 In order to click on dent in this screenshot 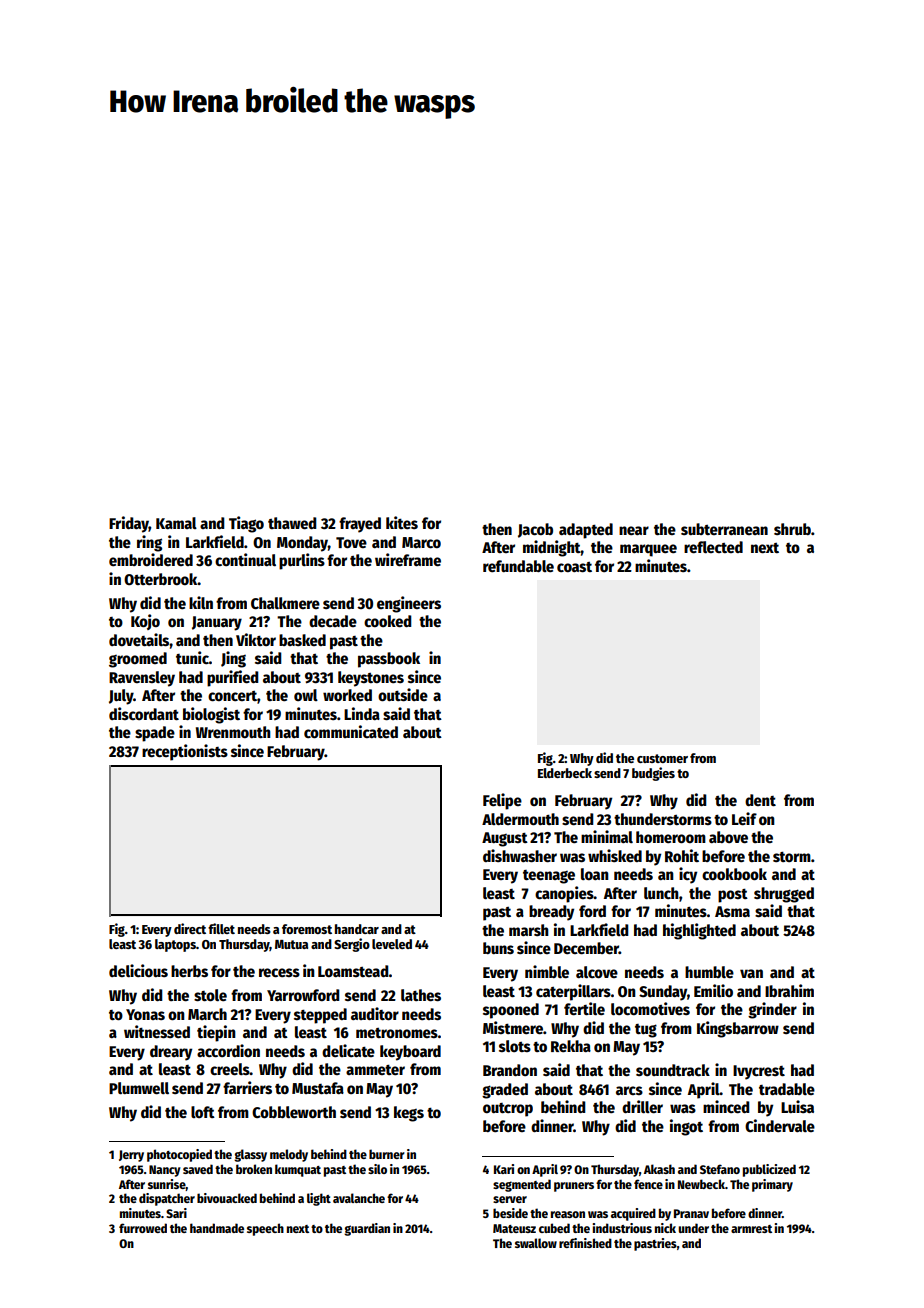, I will do `click(760, 800)`.
